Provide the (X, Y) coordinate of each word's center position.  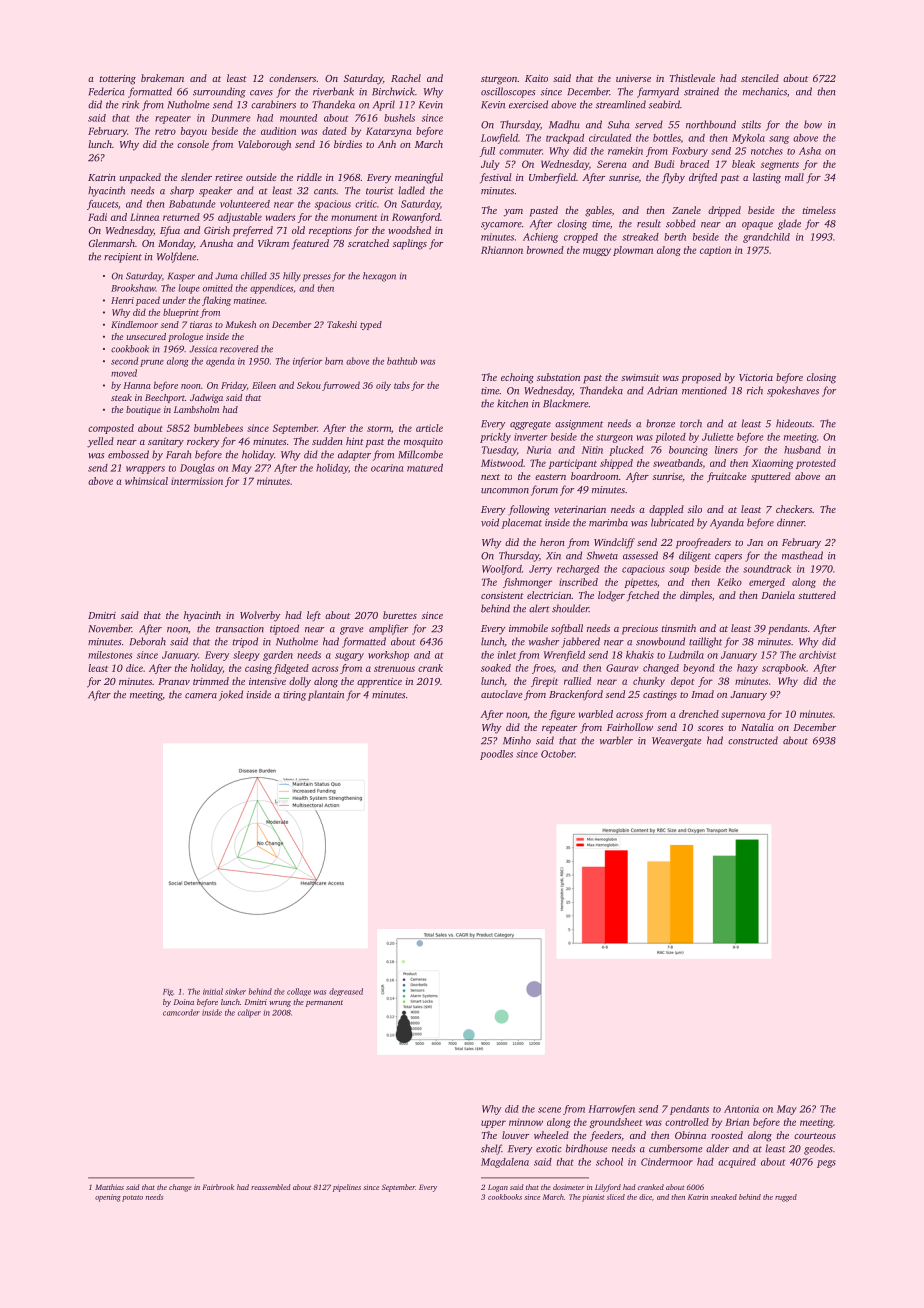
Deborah (148, 641)
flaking (216, 301)
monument (354, 218)
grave (352, 631)
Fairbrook (218, 1187)
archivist (817, 655)
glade (789, 224)
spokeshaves (793, 391)
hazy (747, 669)
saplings (410, 244)
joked (231, 695)
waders (280, 217)
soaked (496, 668)
